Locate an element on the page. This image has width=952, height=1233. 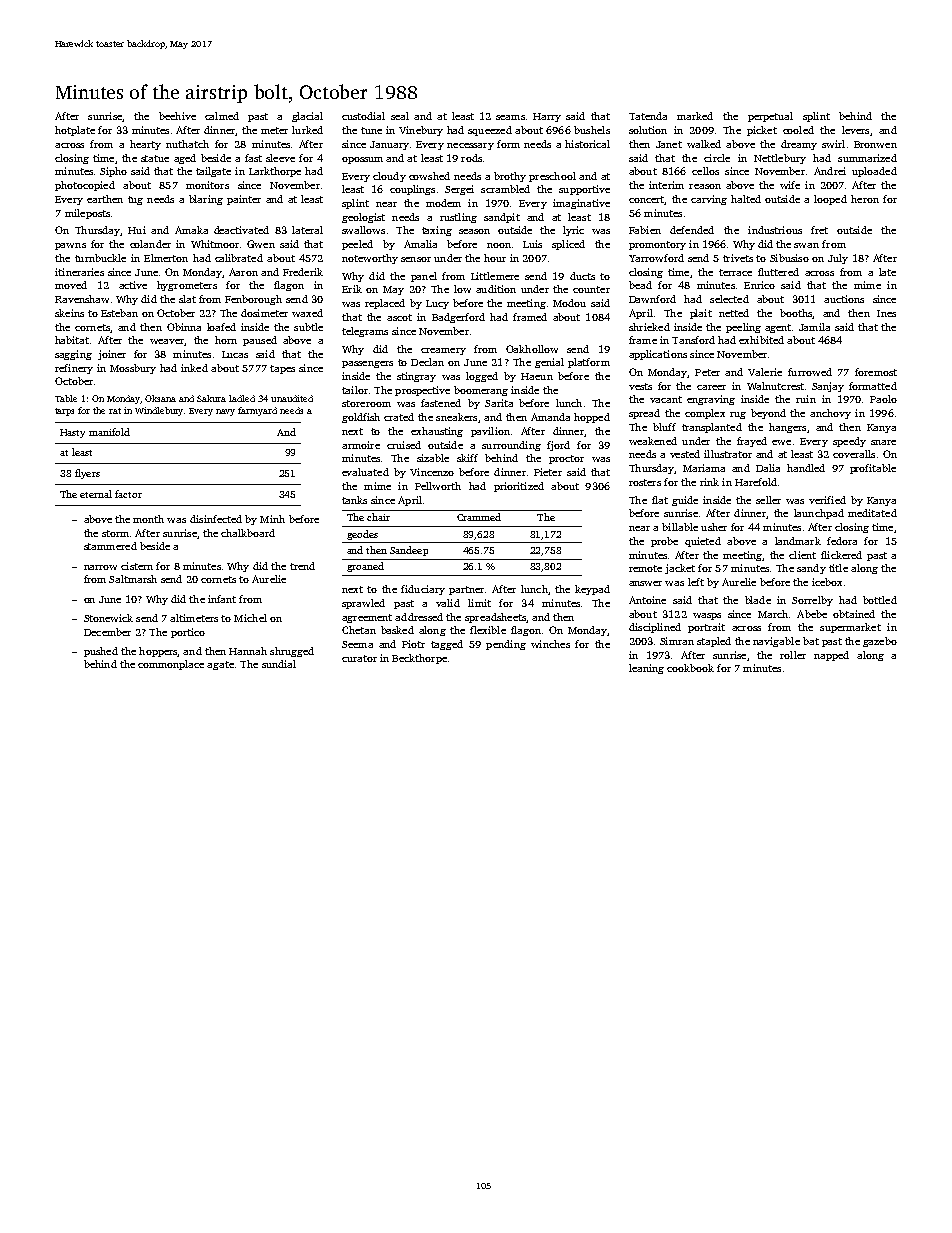
beehive is located at coordinates (177, 116).
